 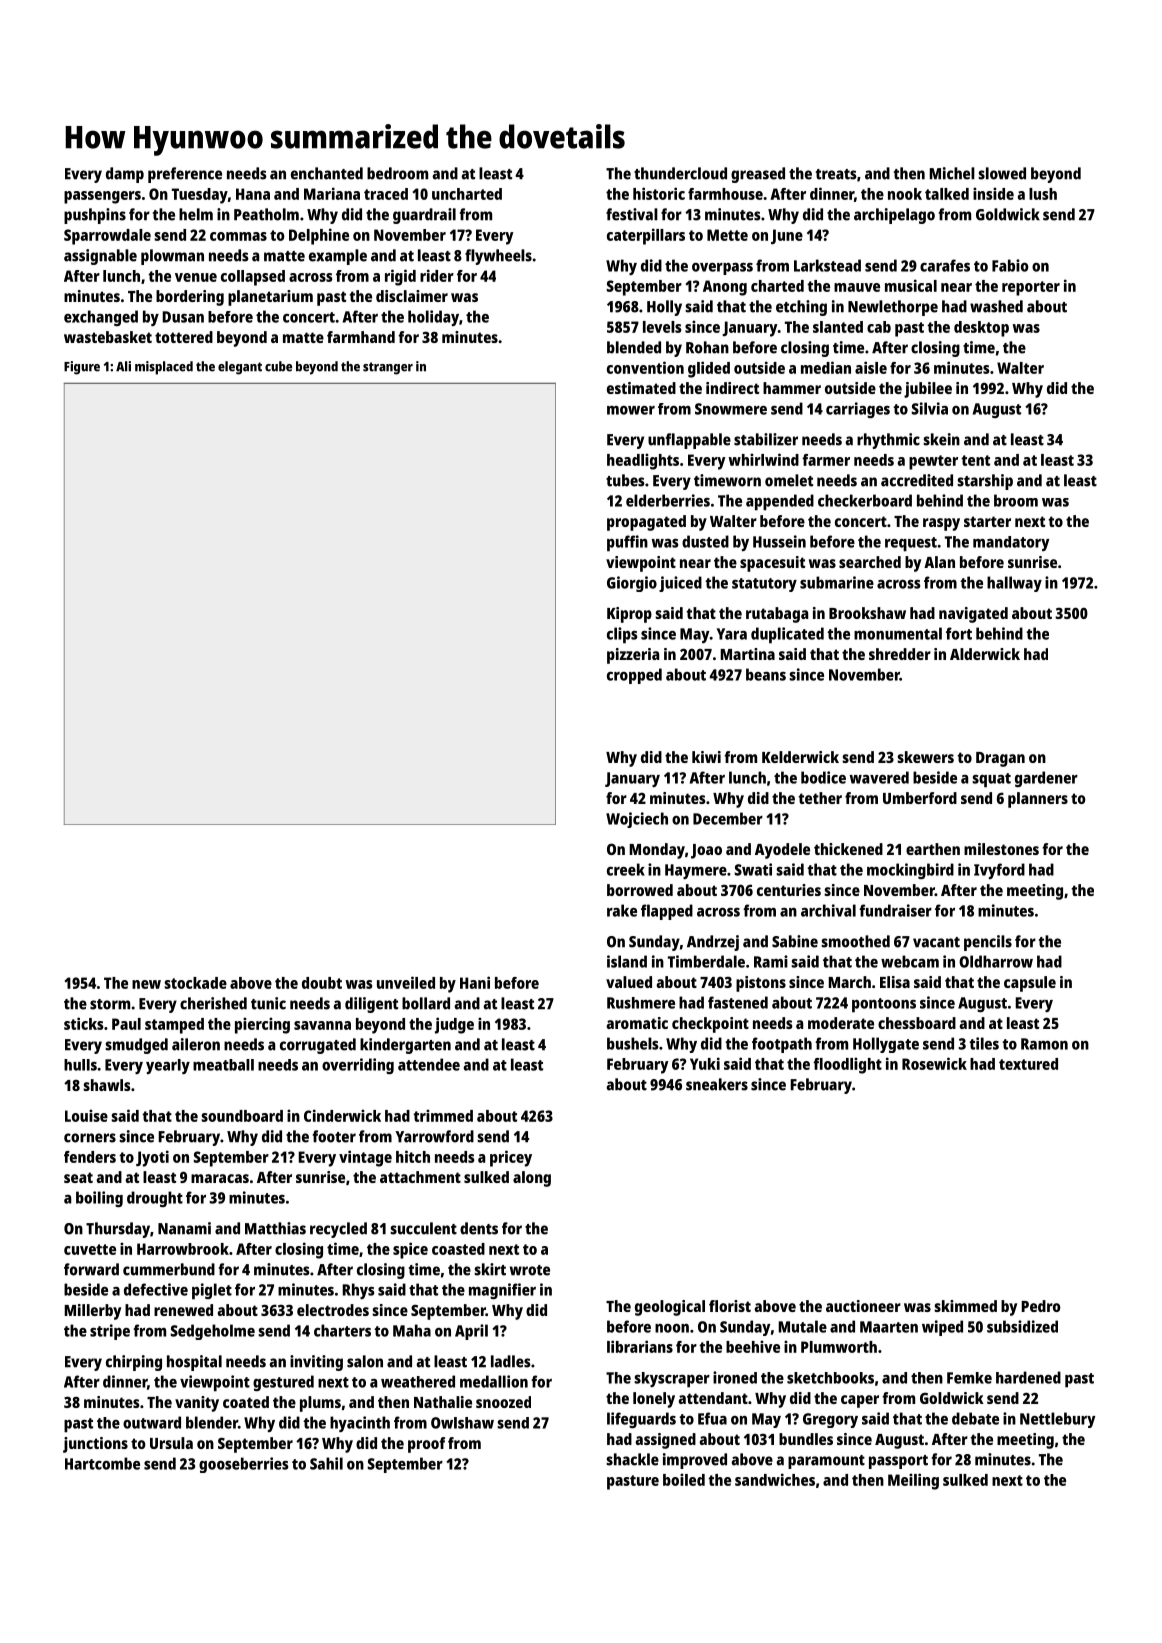 I want to click on seat, so click(x=78, y=1177).
